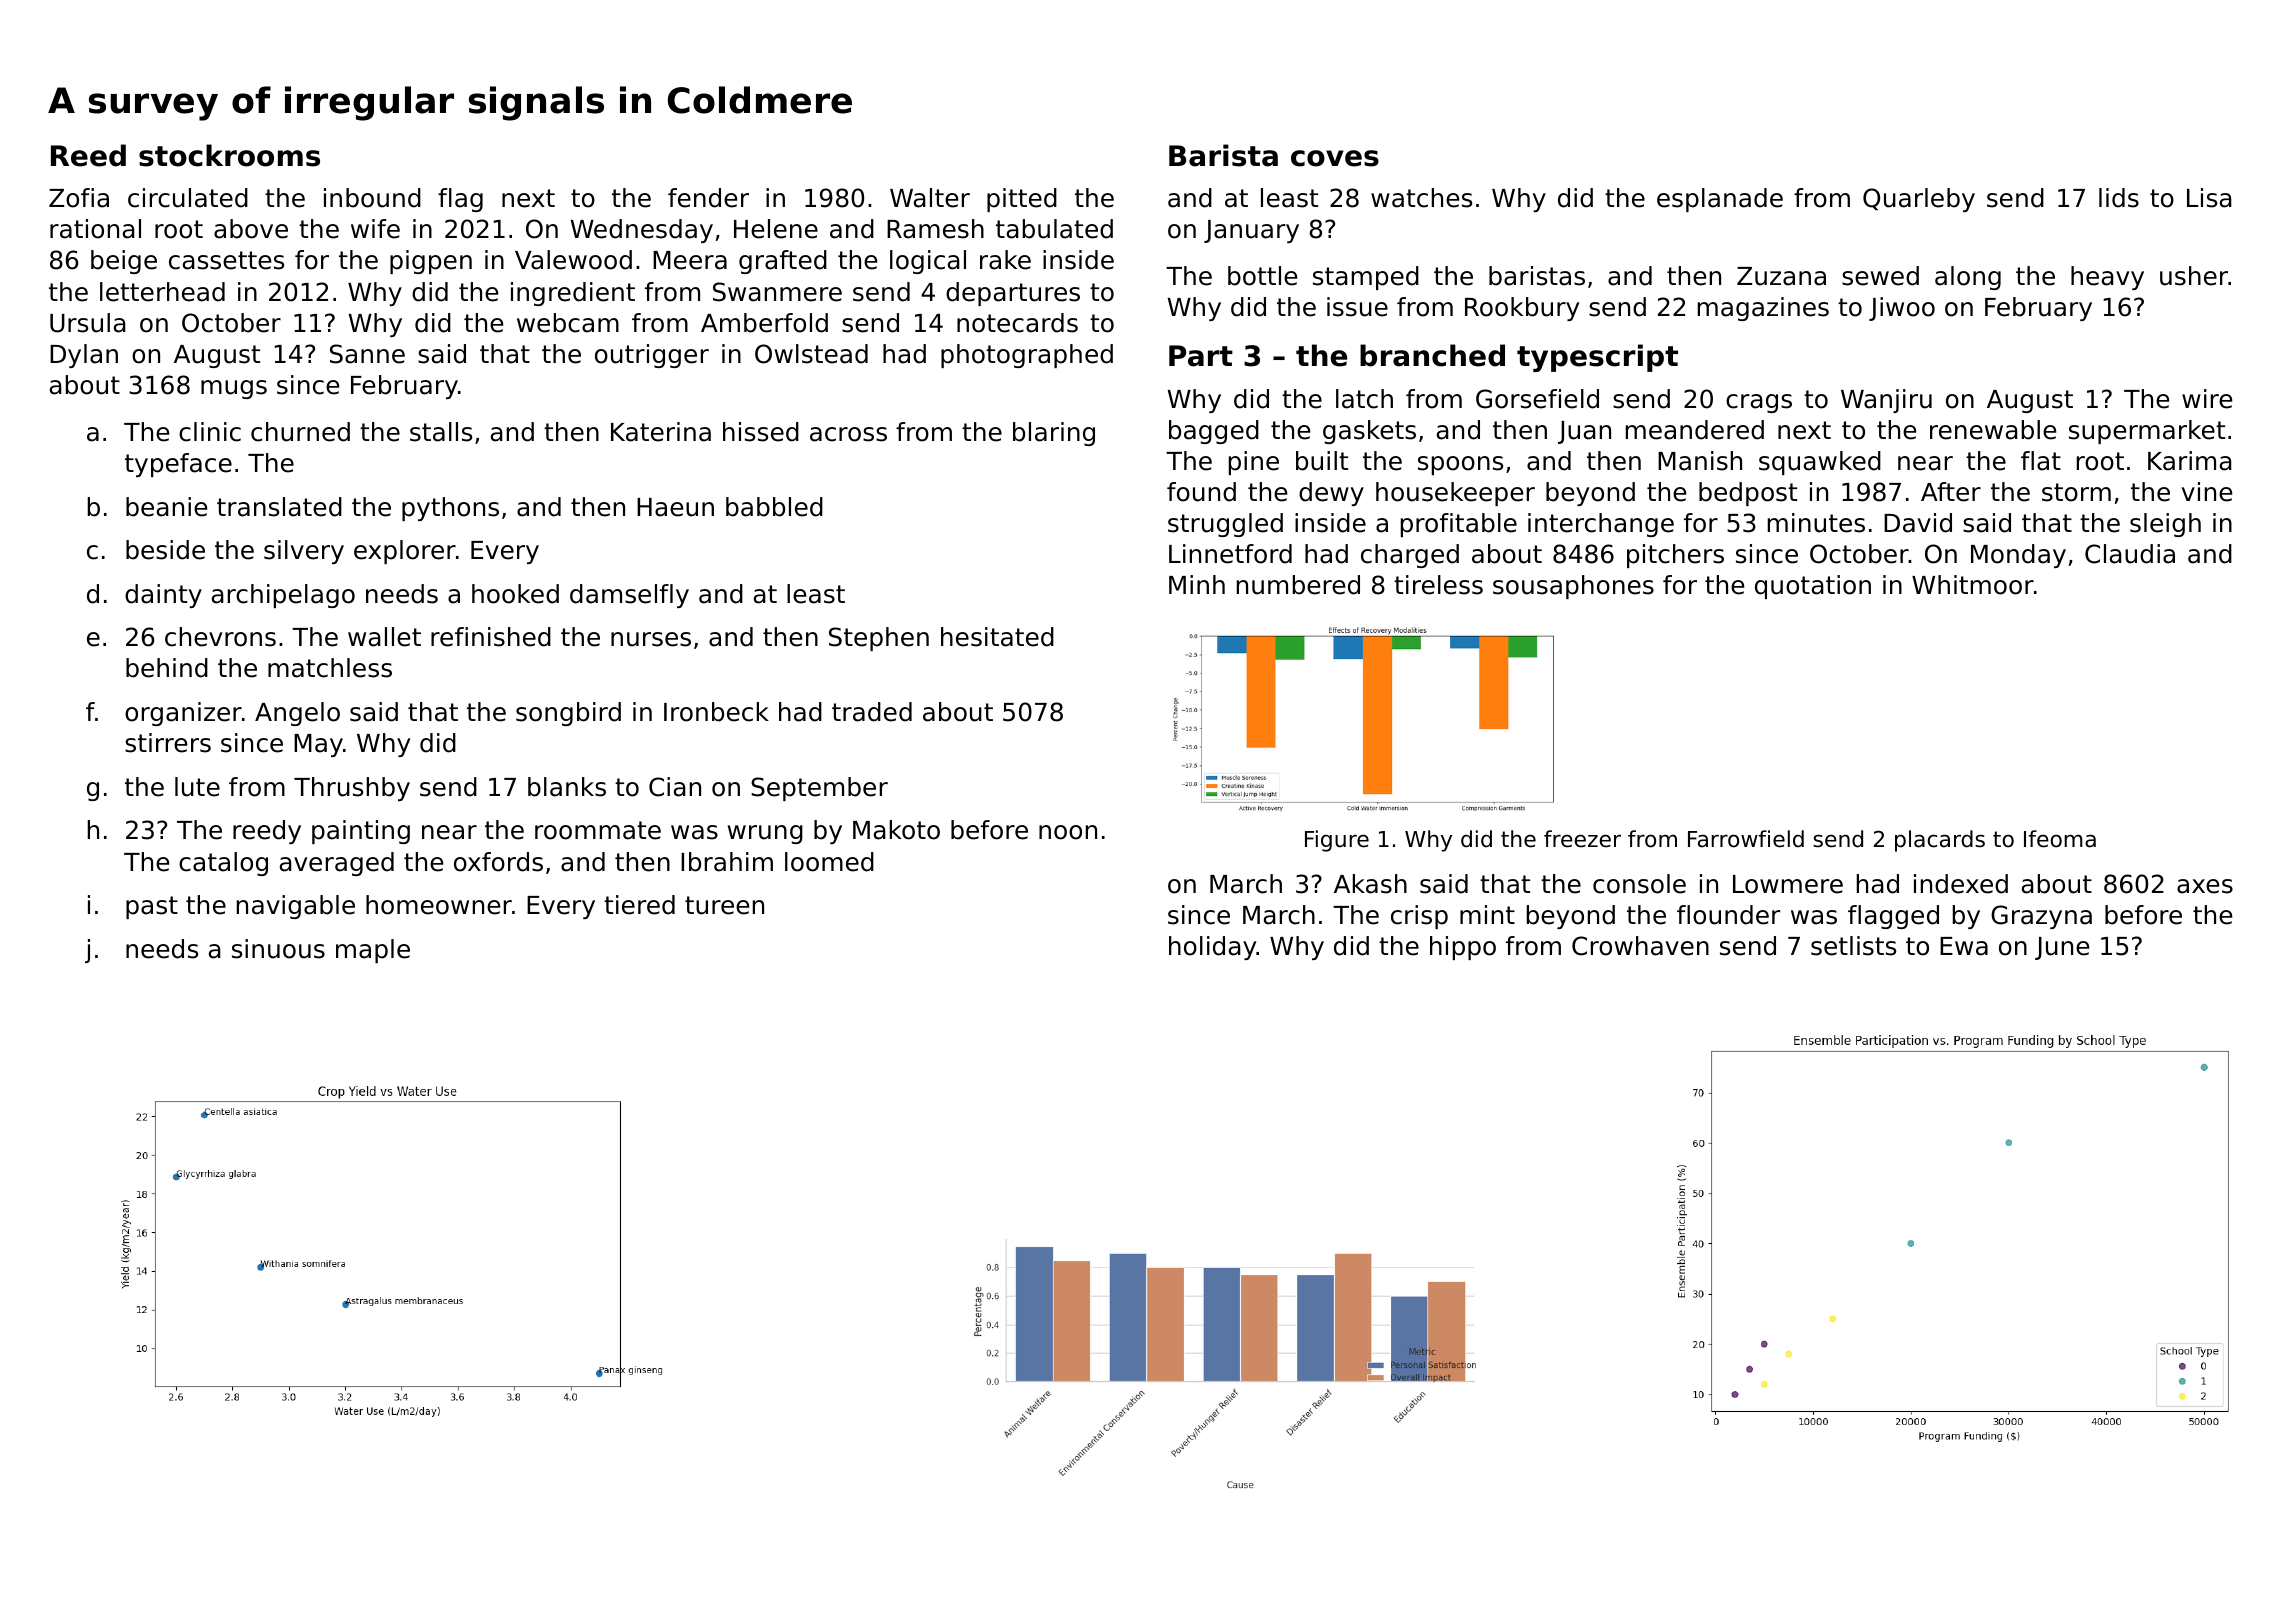 Image resolution: width=2282 pixels, height=1614 pixels. Describe the element at coordinates (1197, 584) in the document. I see `Minh` at that location.
